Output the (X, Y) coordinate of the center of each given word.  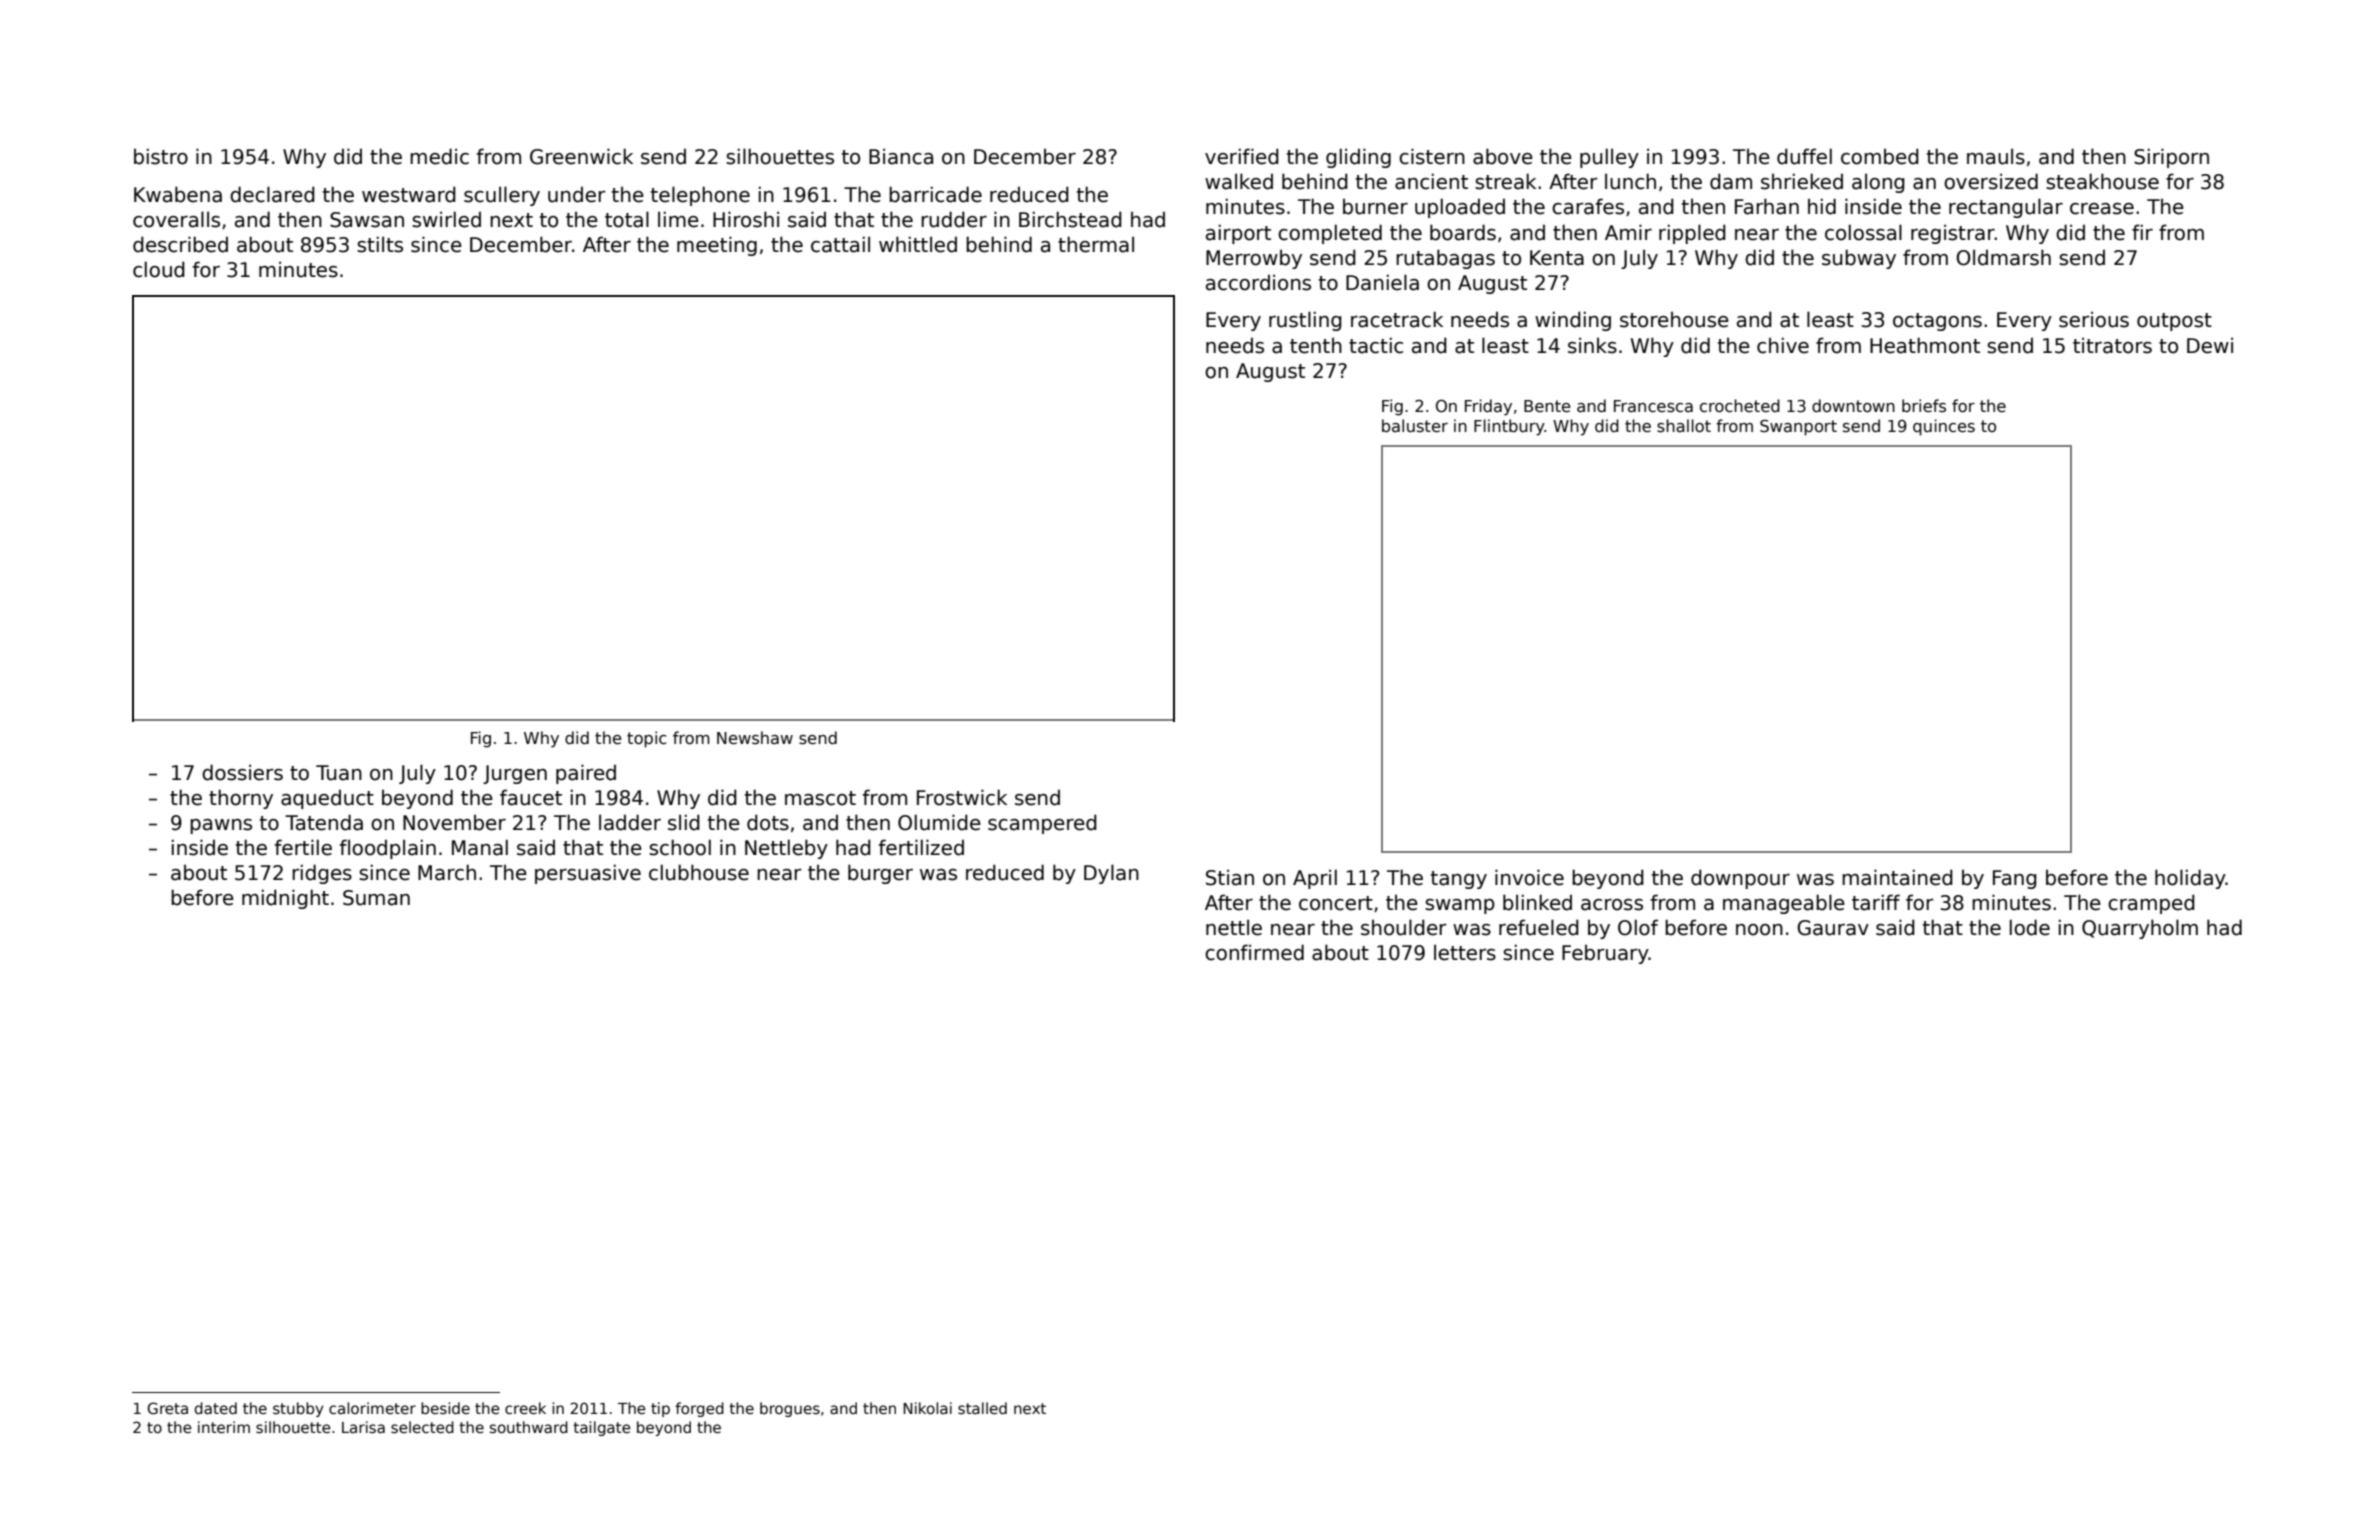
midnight (285, 899)
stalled (982, 1408)
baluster (1415, 425)
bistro (161, 156)
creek (525, 1408)
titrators (2112, 345)
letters (1465, 952)
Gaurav (1833, 928)
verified (1242, 156)
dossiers (242, 772)
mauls (1996, 156)
